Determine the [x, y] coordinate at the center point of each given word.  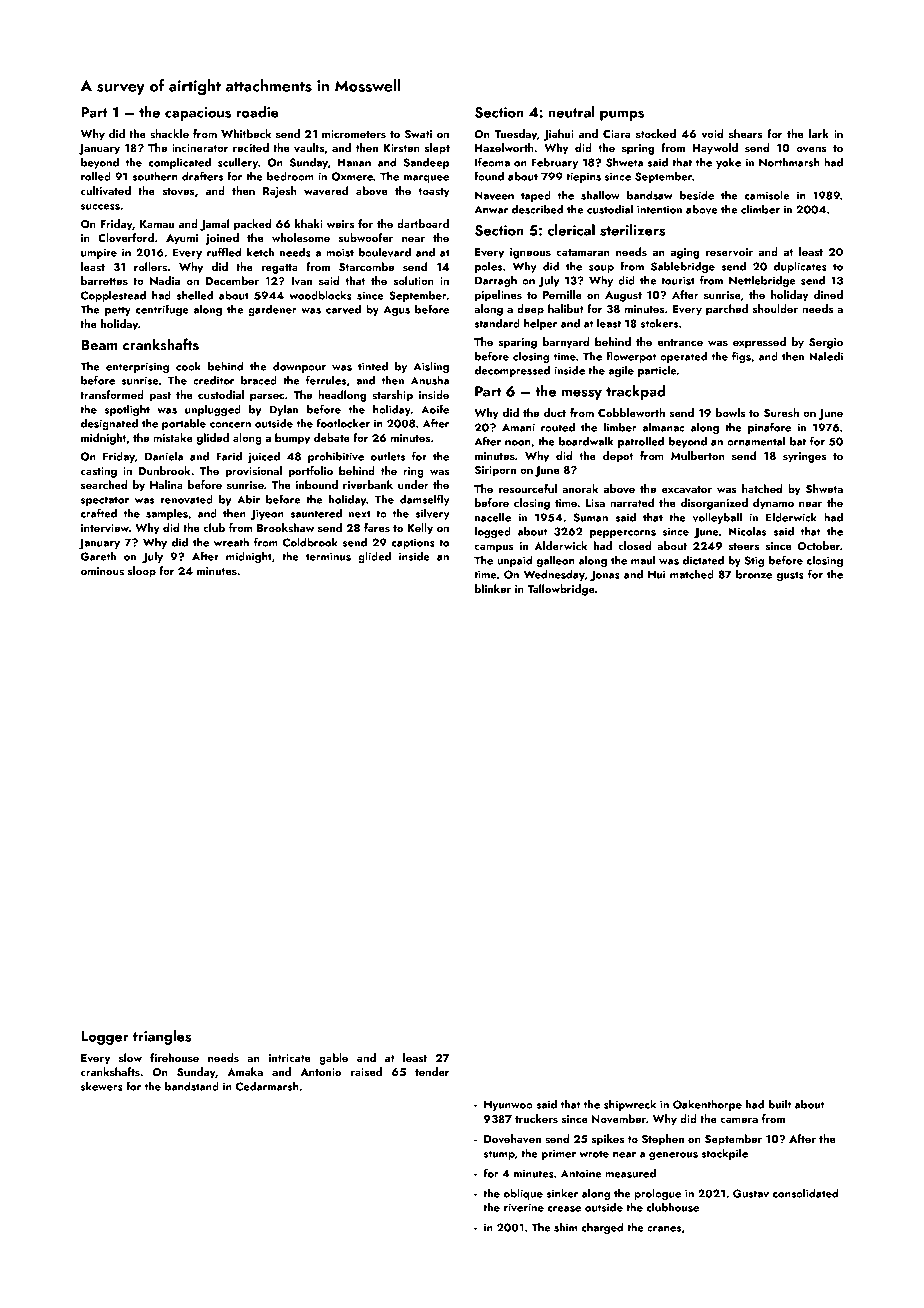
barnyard [566, 343]
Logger [105, 1038]
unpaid [515, 561]
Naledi [826, 356]
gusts [790, 576]
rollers [150, 266]
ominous [102, 571]
